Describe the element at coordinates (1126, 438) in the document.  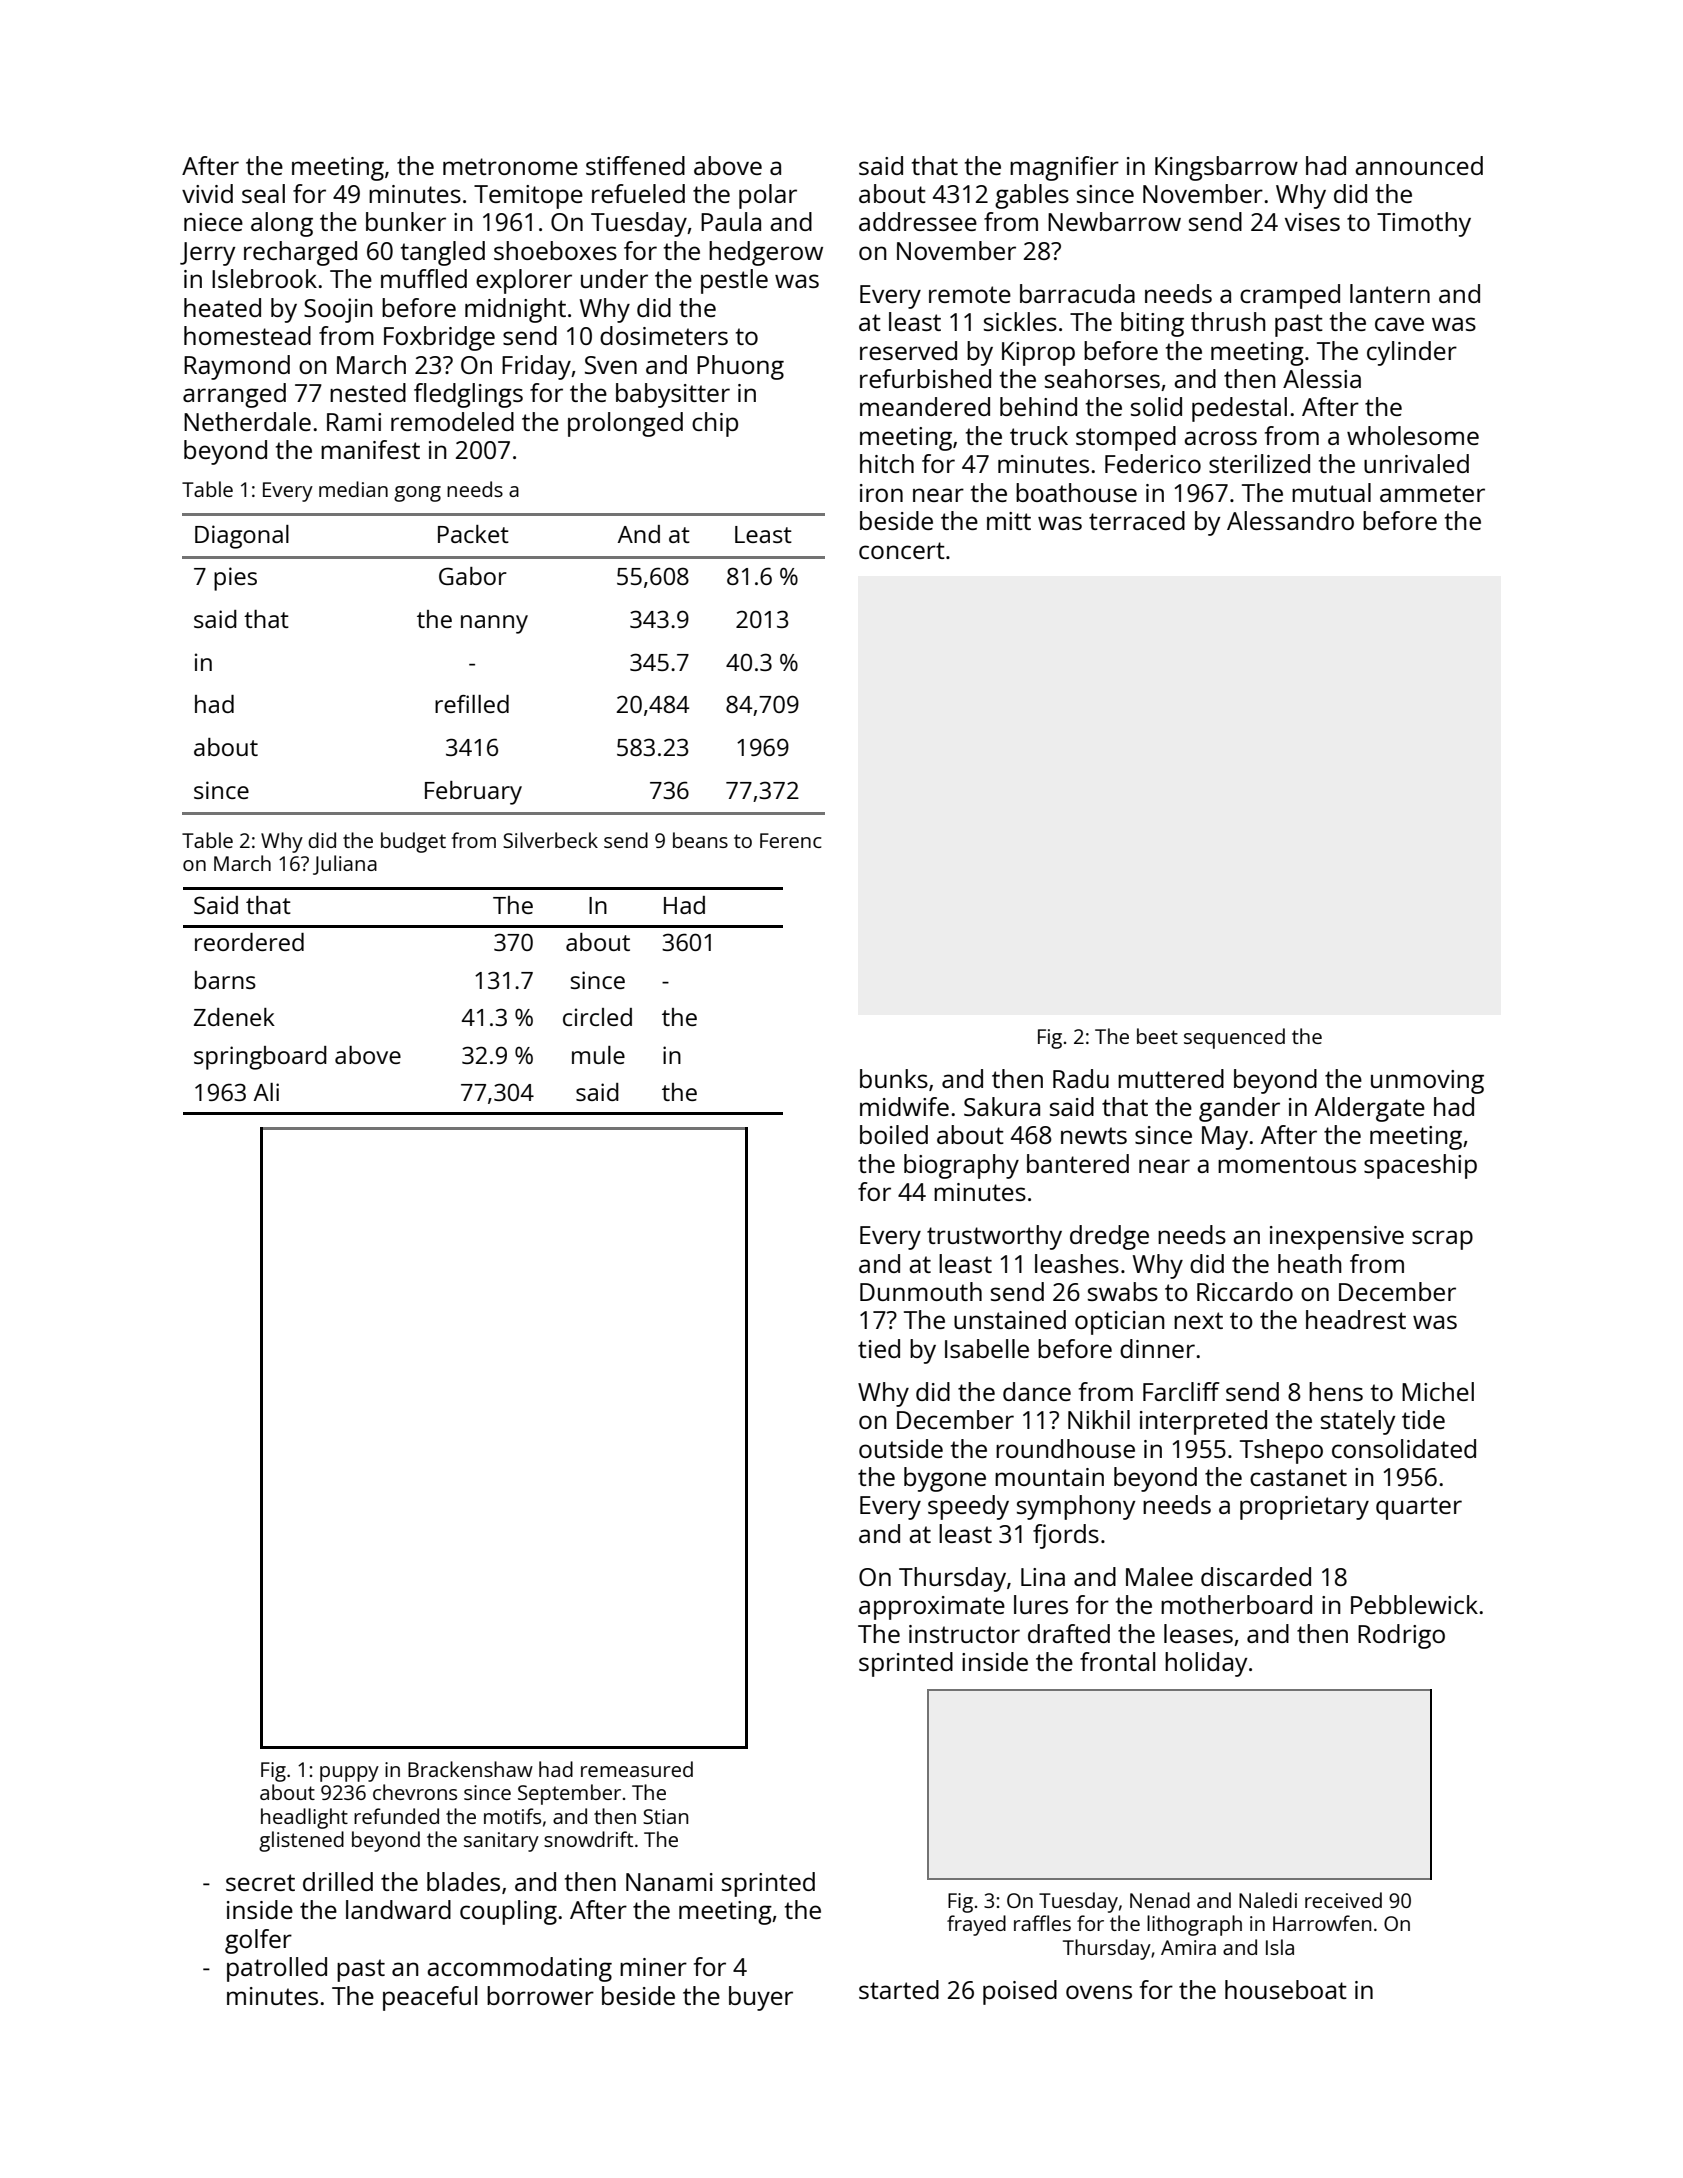
I see `stomped` at that location.
